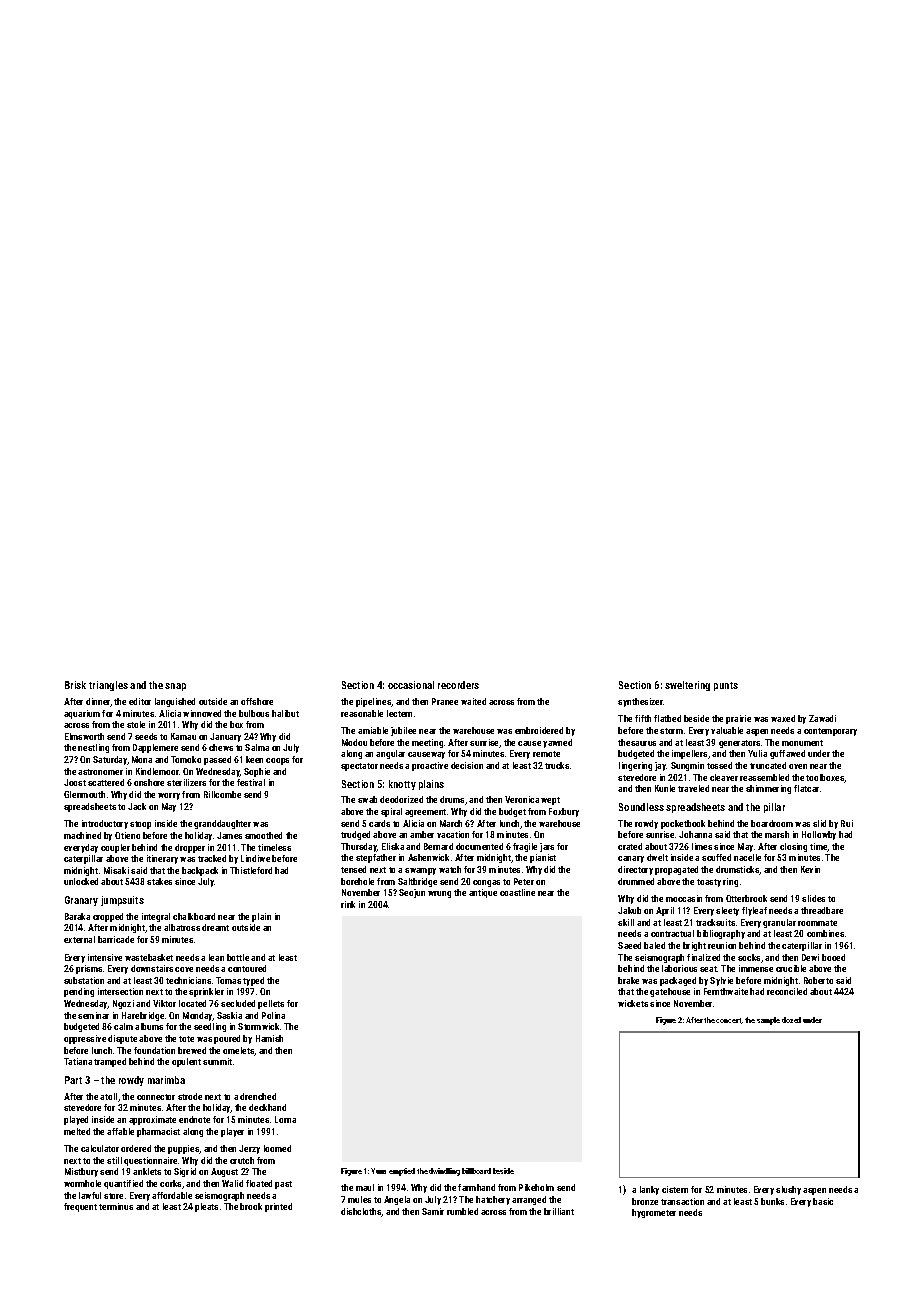 The height and width of the document is (1308, 924). What do you see at coordinates (847, 823) in the document?
I see `Rui` at bounding box center [847, 823].
